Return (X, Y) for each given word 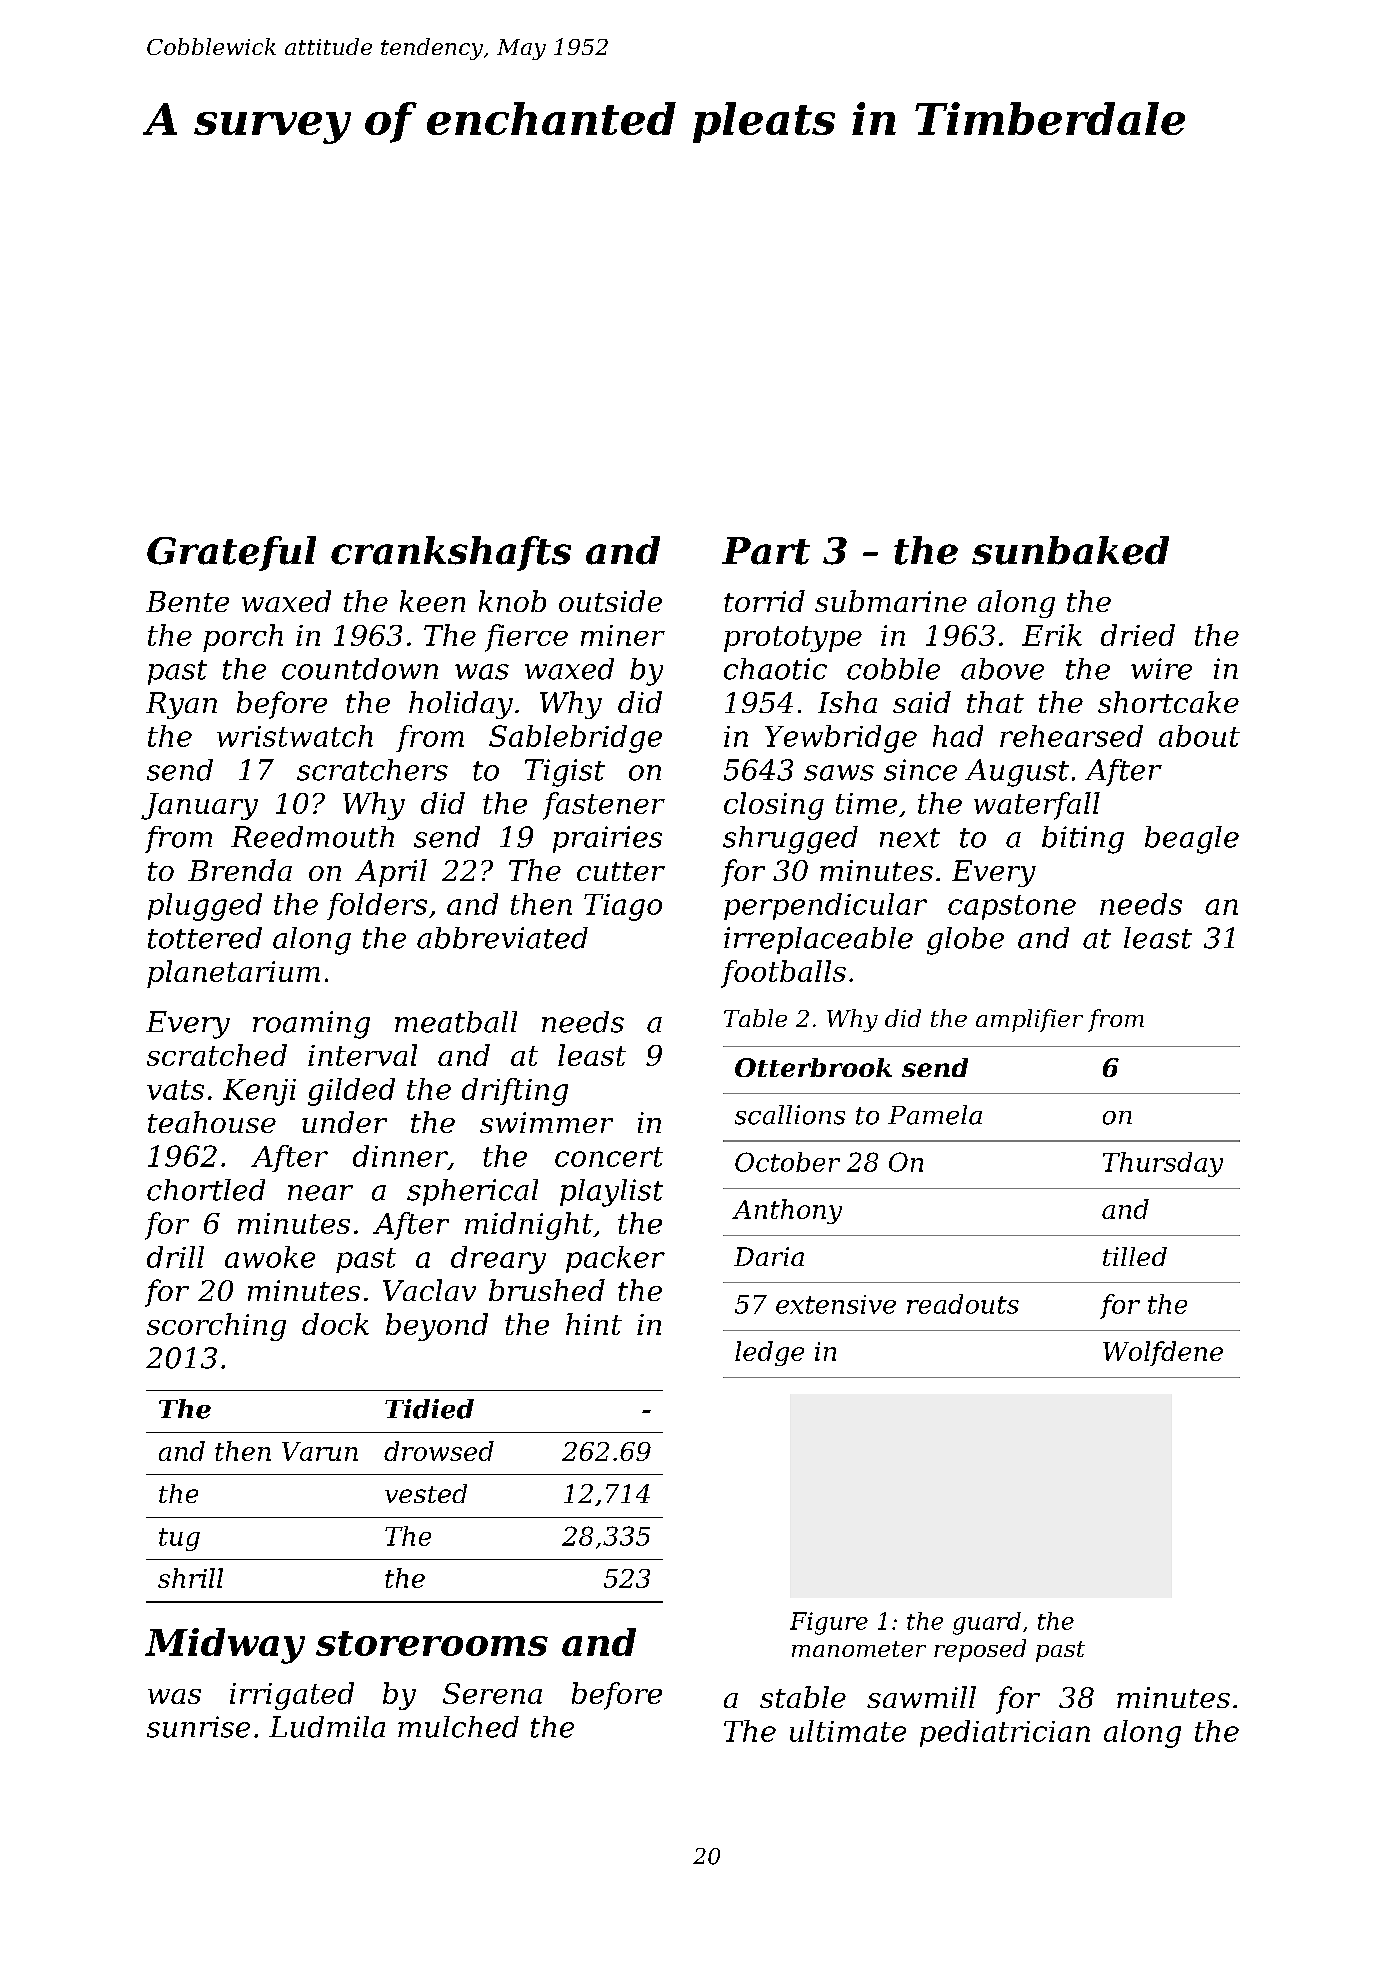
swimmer (546, 1122)
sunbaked (1070, 550)
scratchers (372, 770)
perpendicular (825, 906)
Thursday (1163, 1164)
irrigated (292, 1696)
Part (766, 551)
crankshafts (451, 553)
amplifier (1029, 1020)
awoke (270, 1257)
